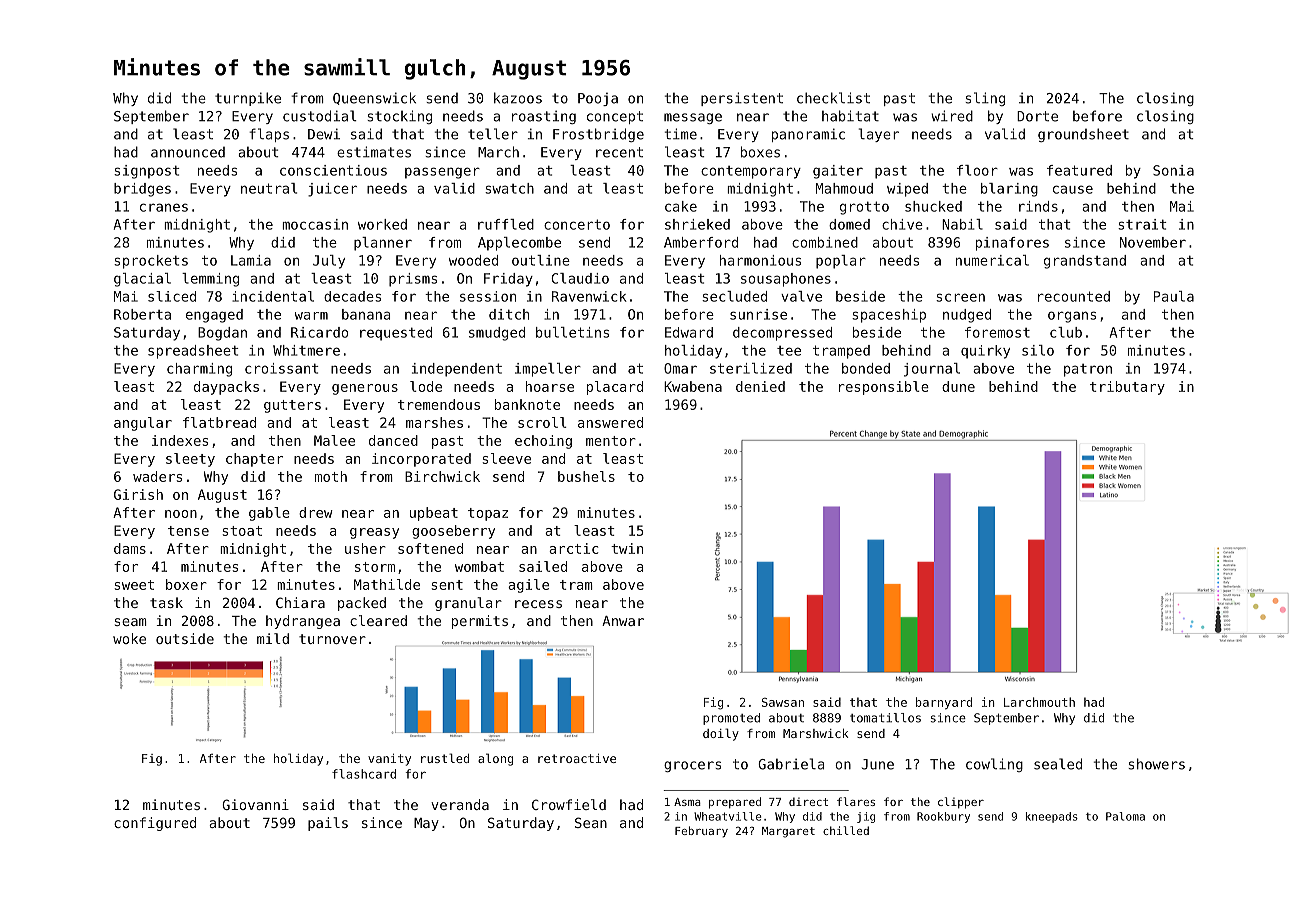 This image has width=1308, height=924. Describe the element at coordinates (389, 760) in the image. I see `vanity` at that location.
